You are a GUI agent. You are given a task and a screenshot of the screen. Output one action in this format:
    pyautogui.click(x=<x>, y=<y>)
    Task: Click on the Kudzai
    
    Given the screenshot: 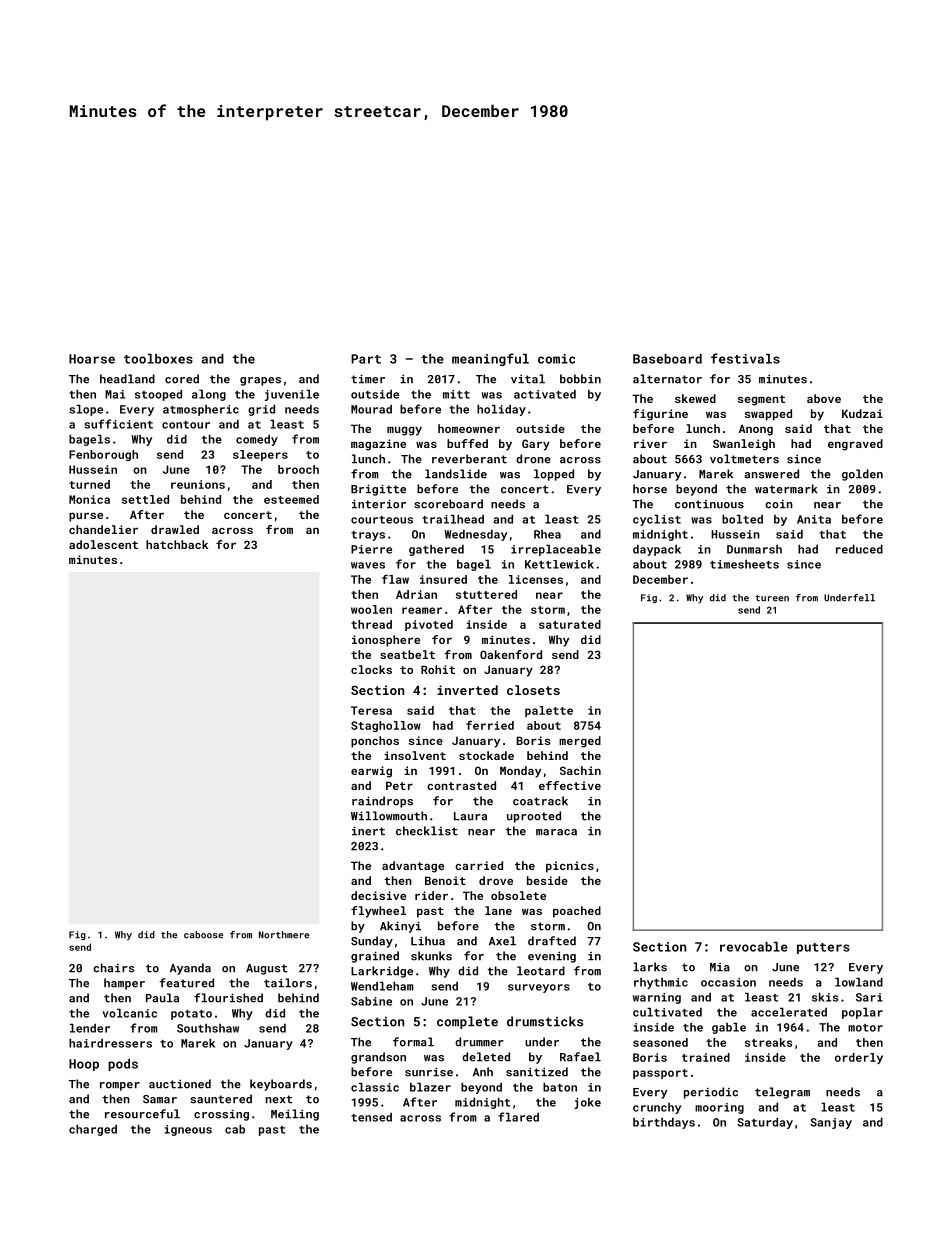 What is the action you would take?
    pyautogui.click(x=862, y=413)
